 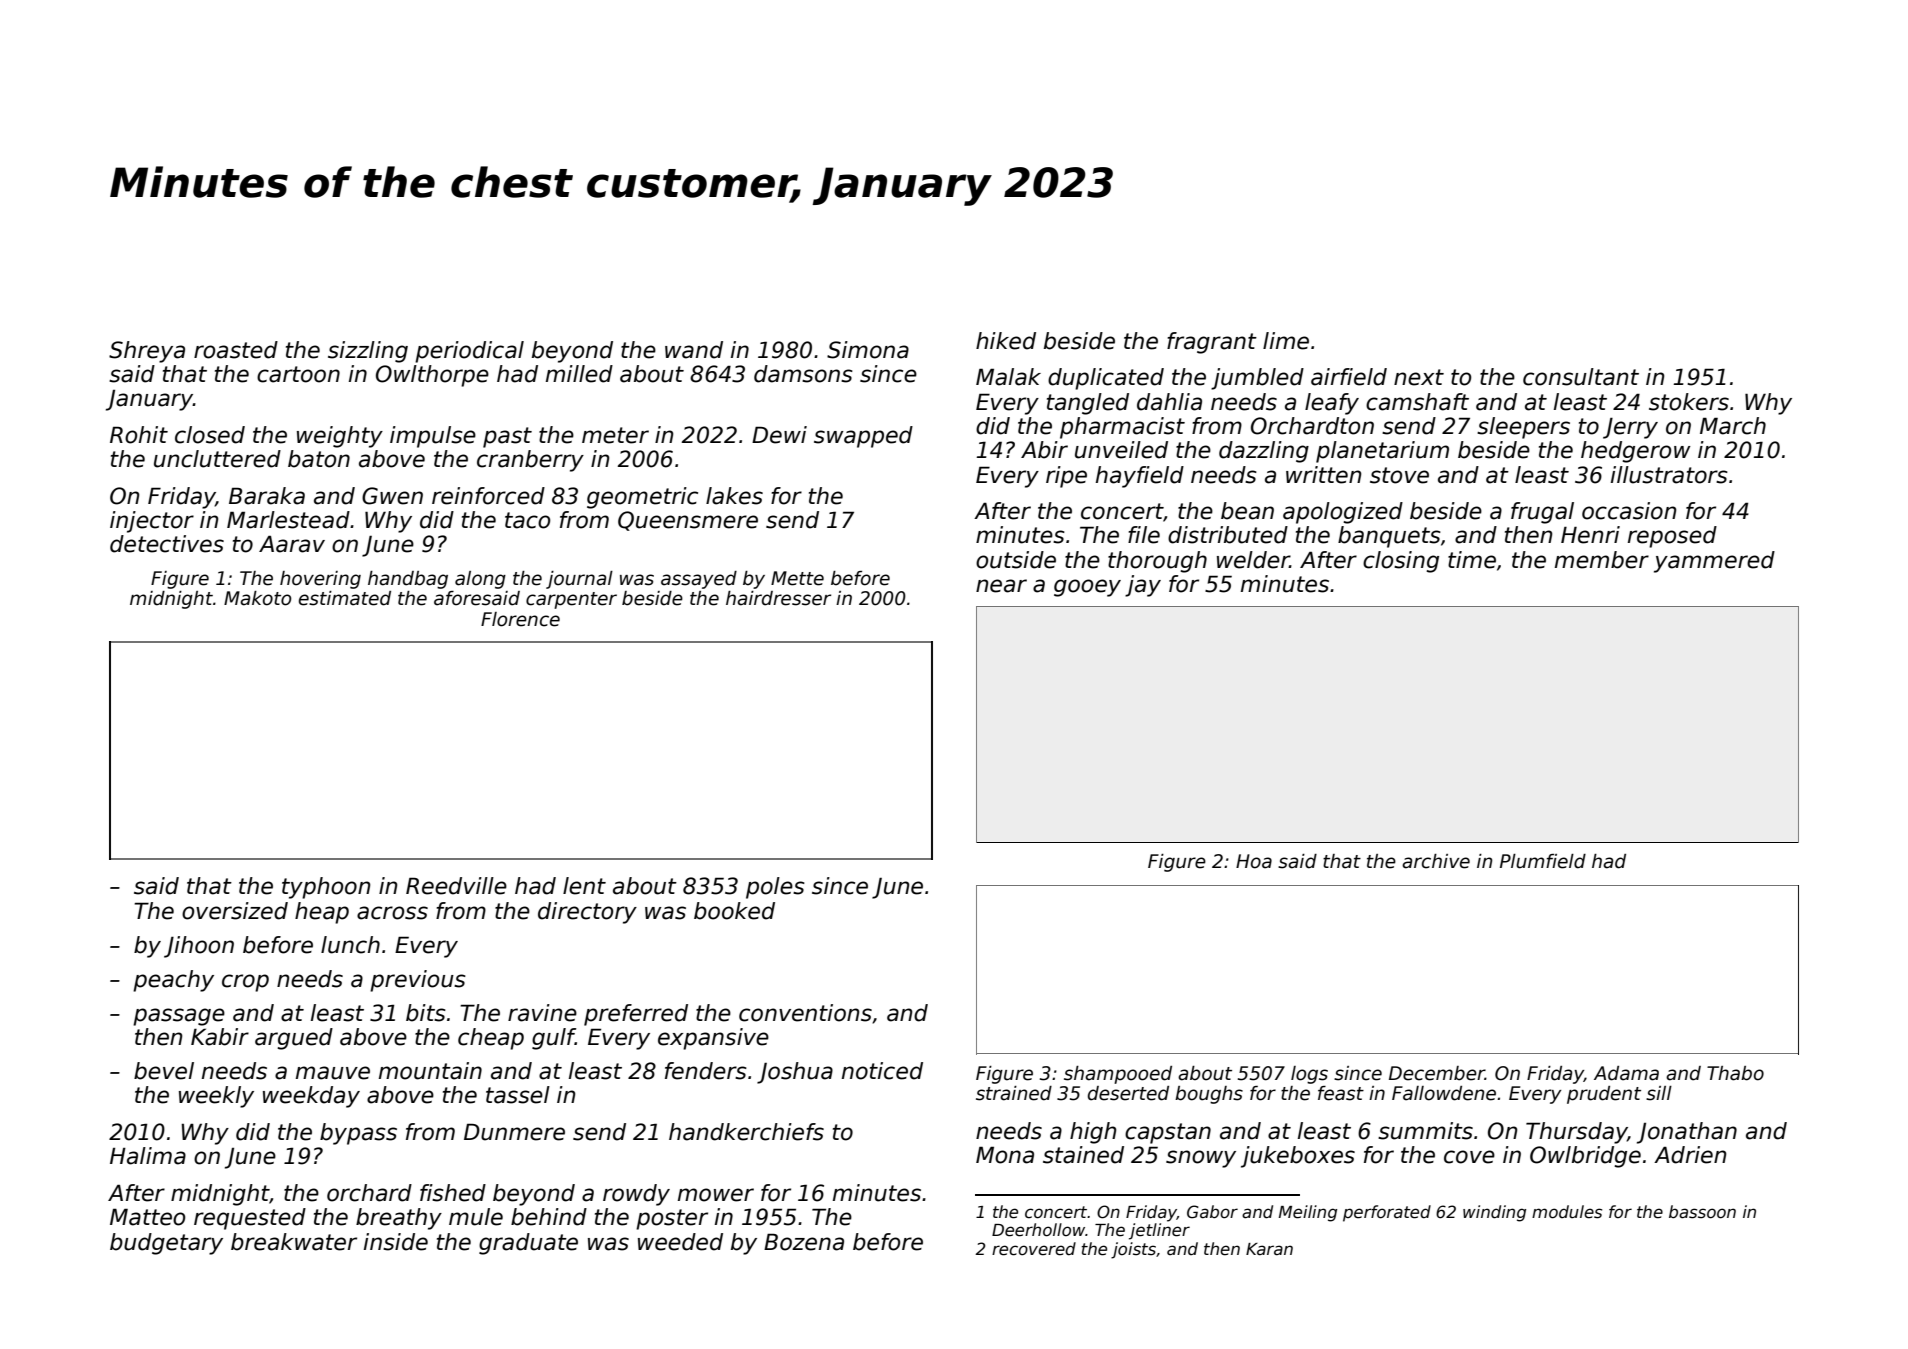 I want to click on Hoa, so click(x=1254, y=861).
